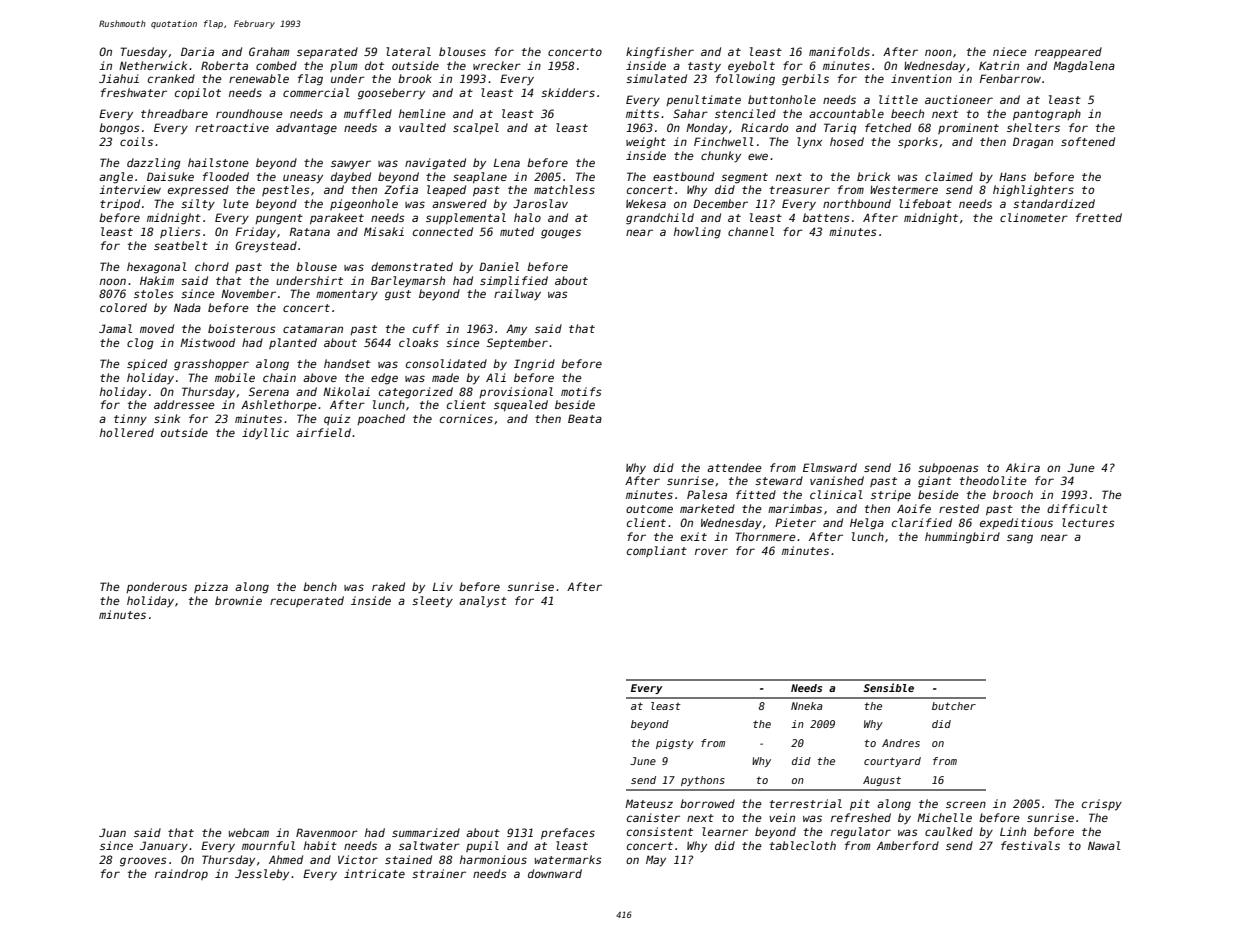 Image resolution: width=1233 pixels, height=952 pixels. Describe the element at coordinates (1068, 53) in the image. I see `reappeared` at that location.
